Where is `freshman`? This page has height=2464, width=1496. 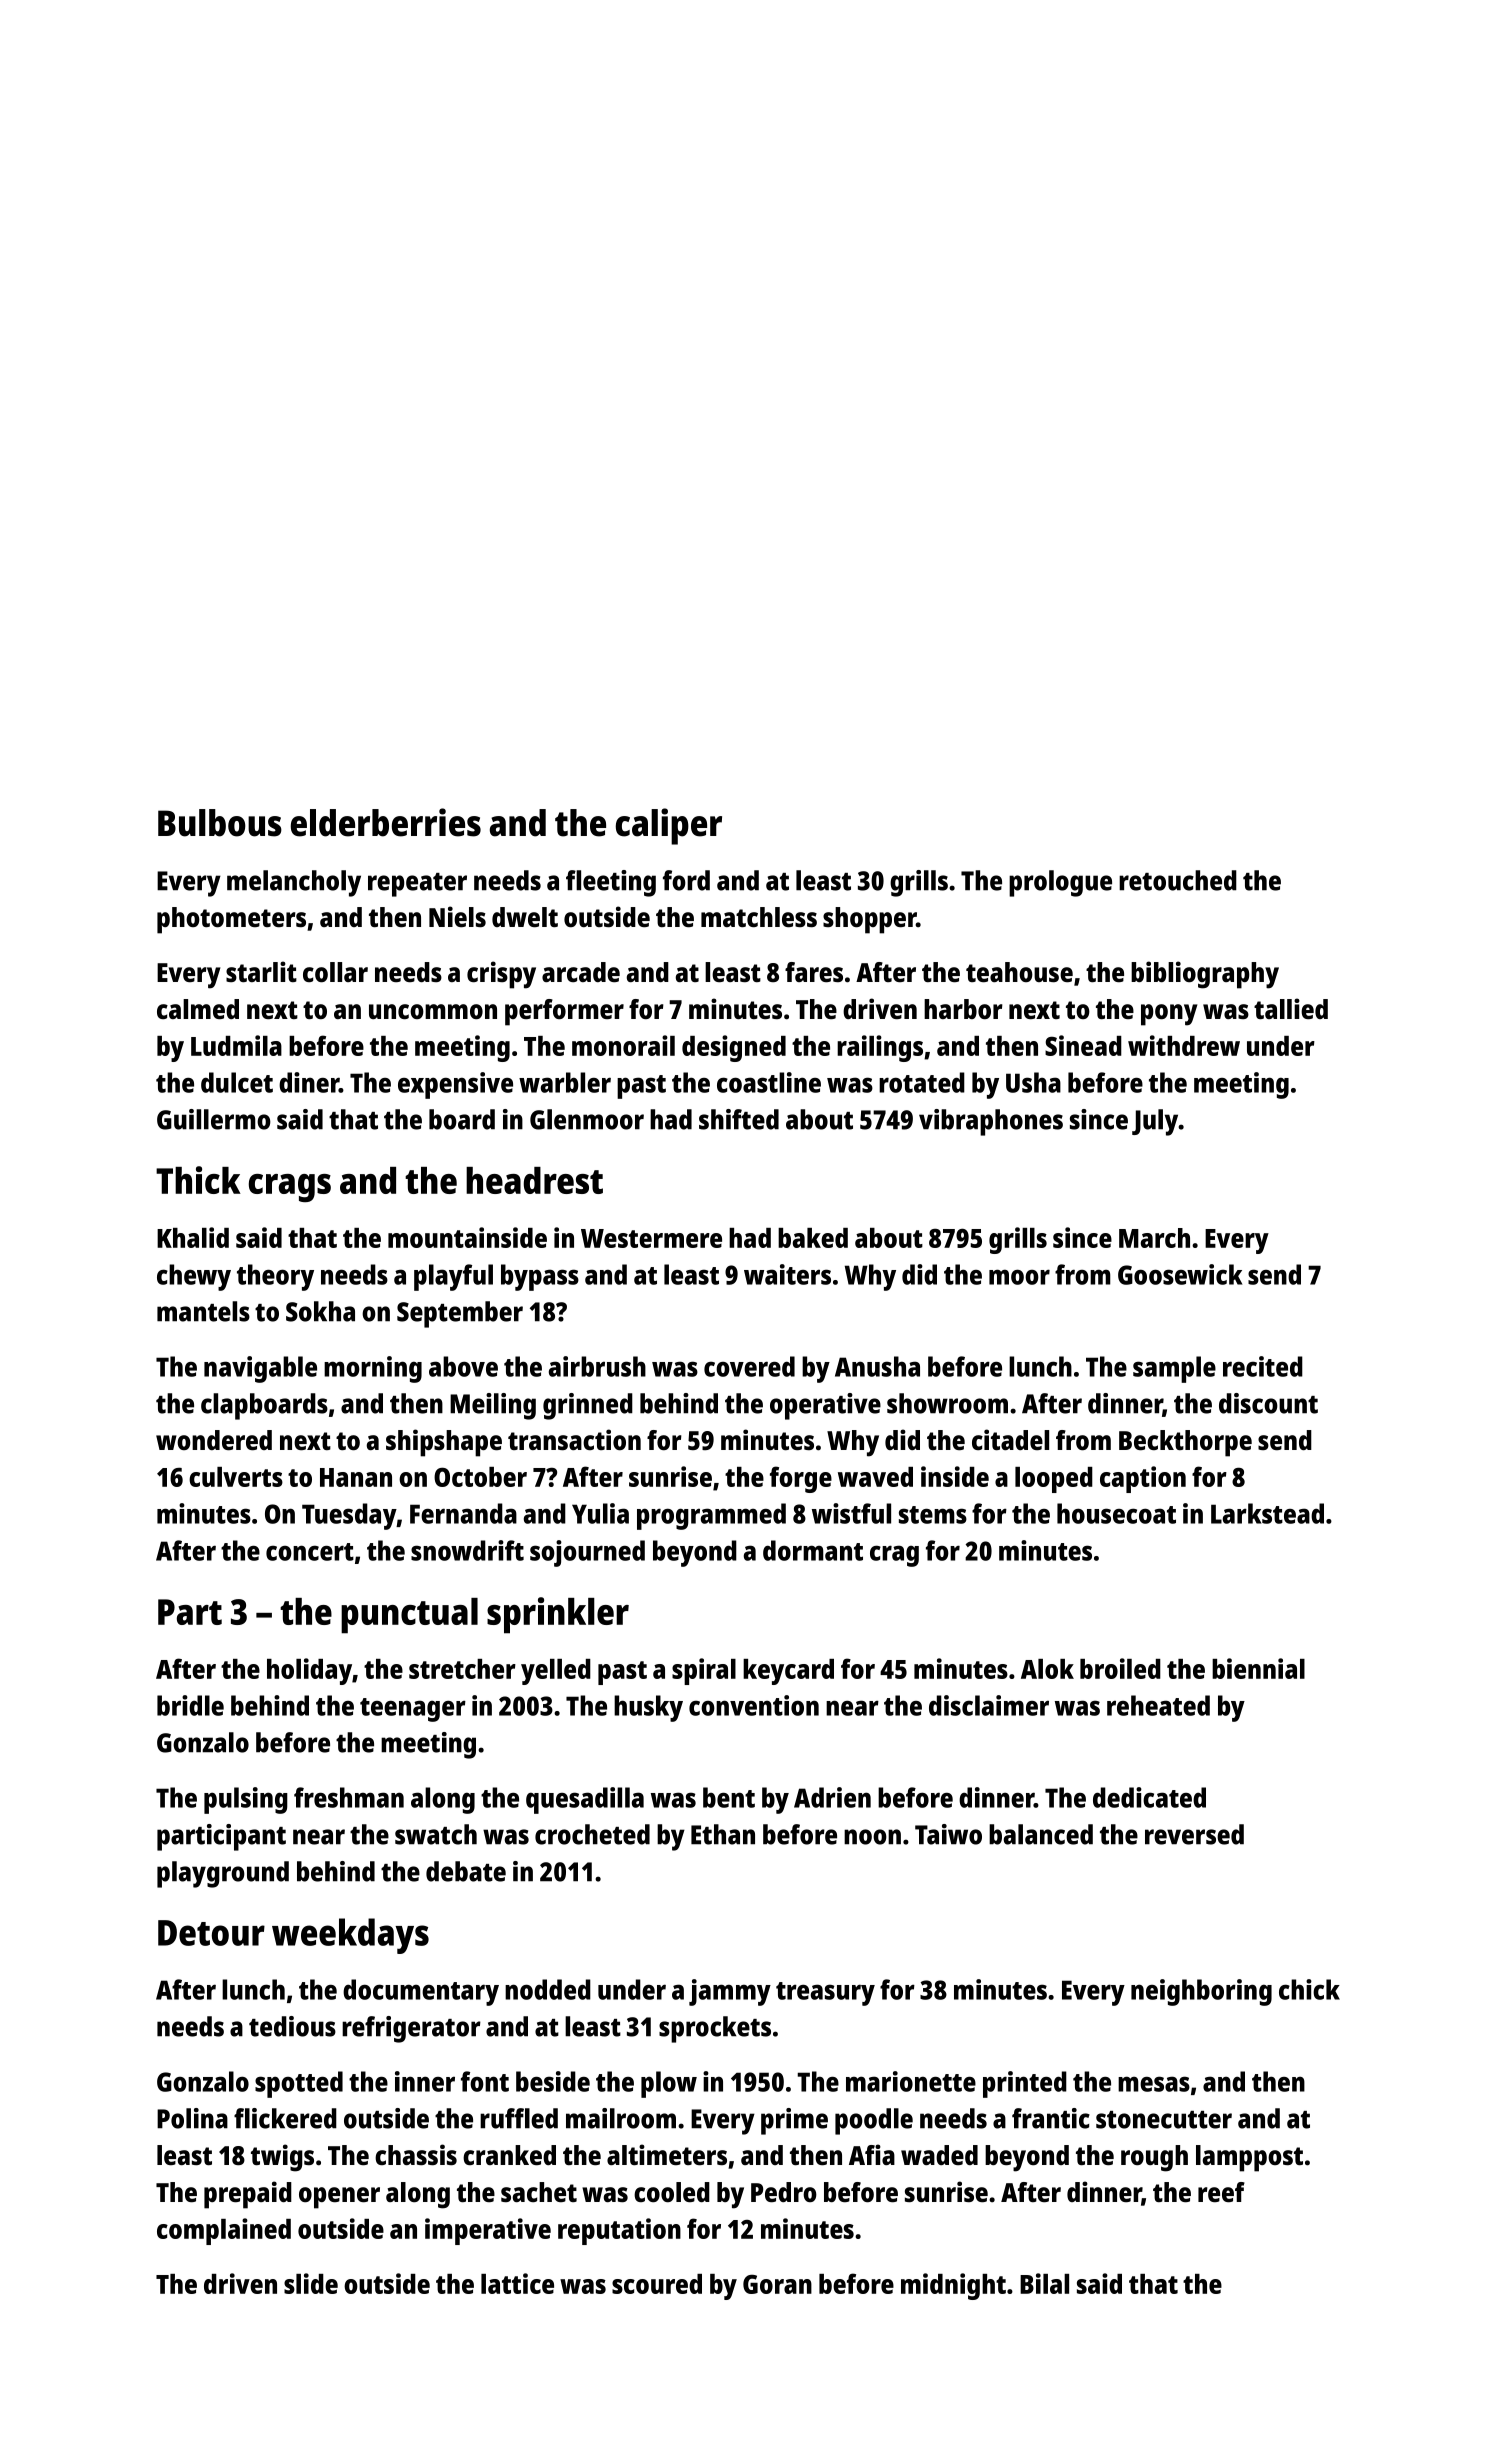 freshman is located at coordinates (349, 1797).
